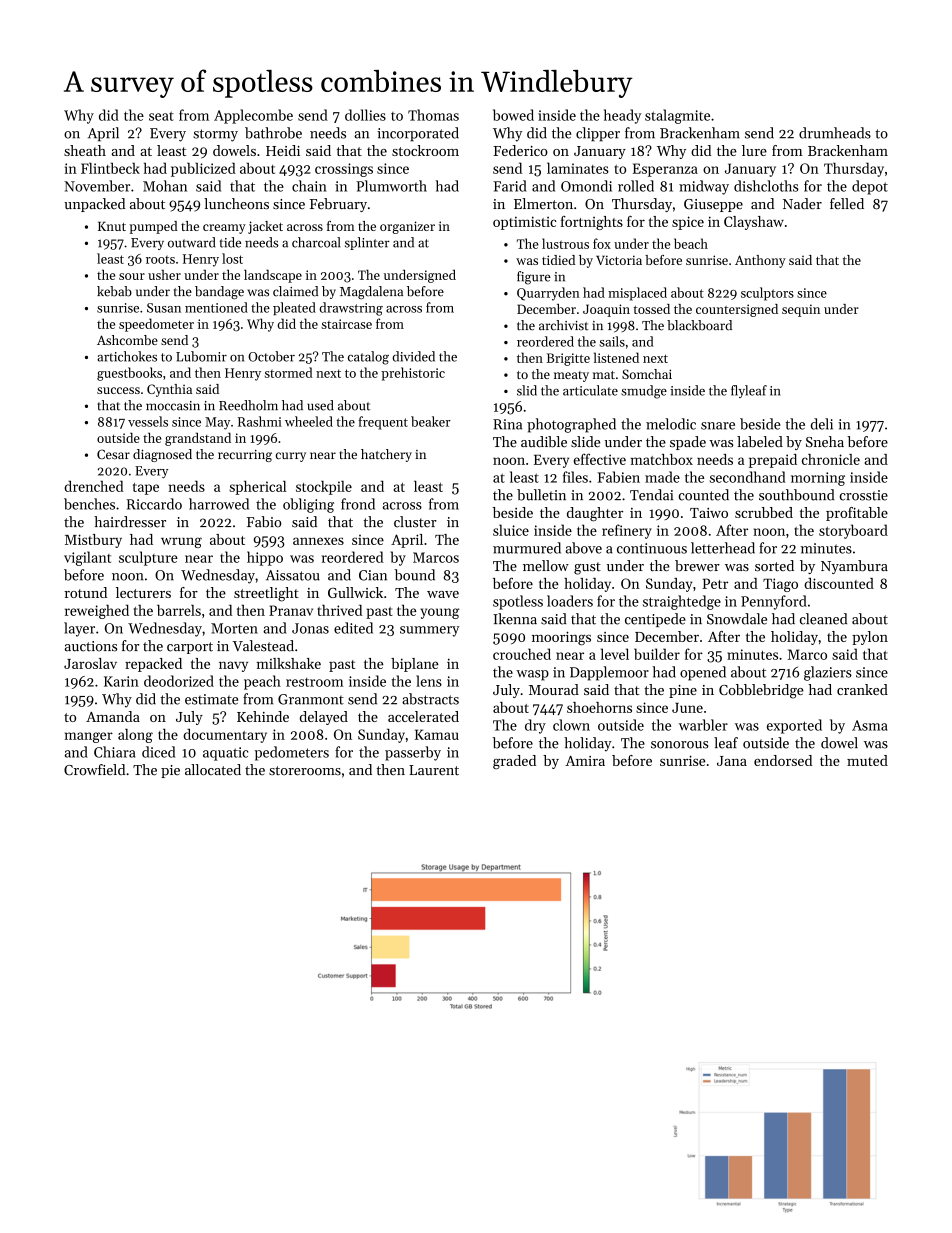 The width and height of the screenshot is (952, 1233). Describe the element at coordinates (94, 769) in the screenshot. I see `Crowfield` at that location.
